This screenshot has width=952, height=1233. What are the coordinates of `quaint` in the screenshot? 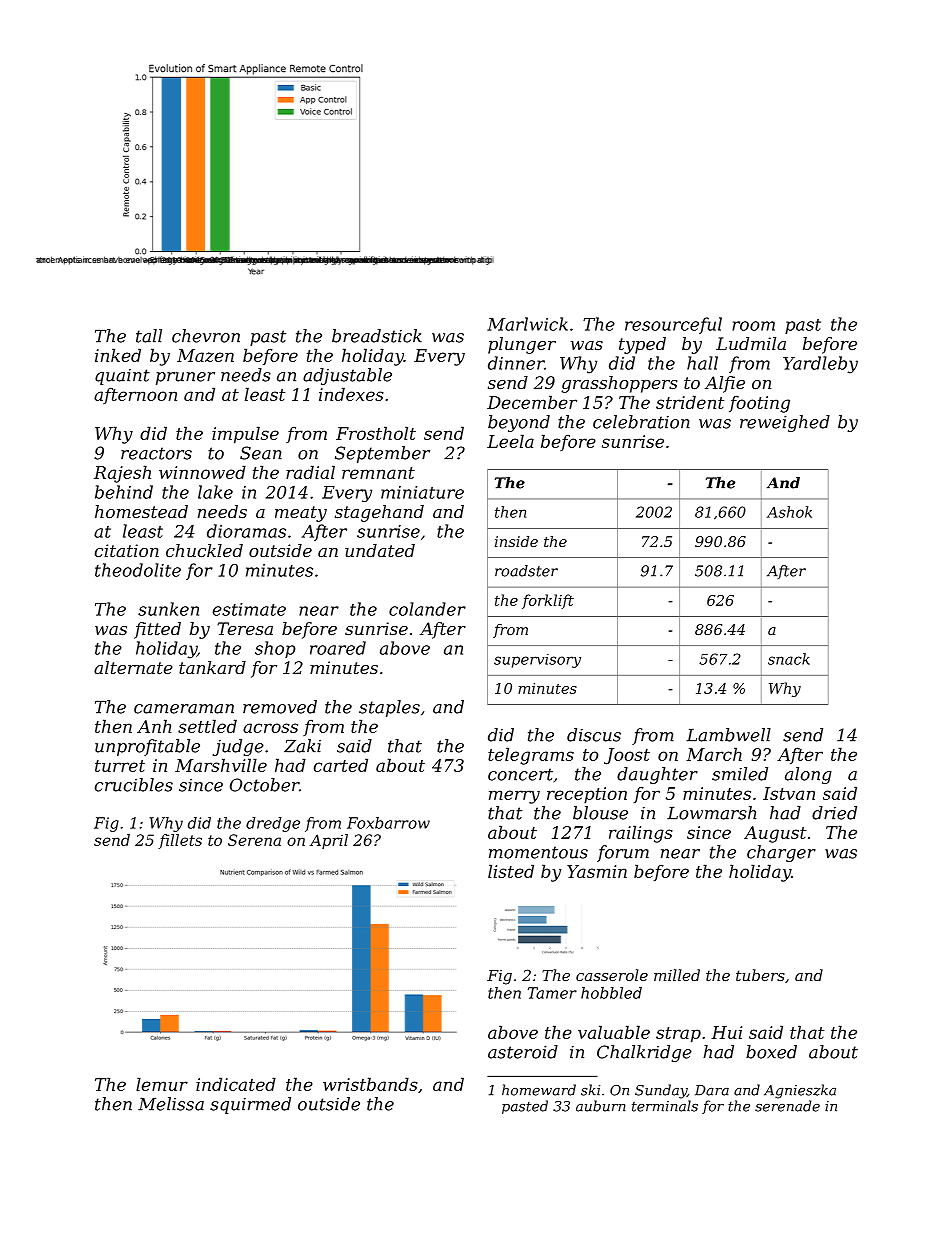 It's located at (122, 377).
